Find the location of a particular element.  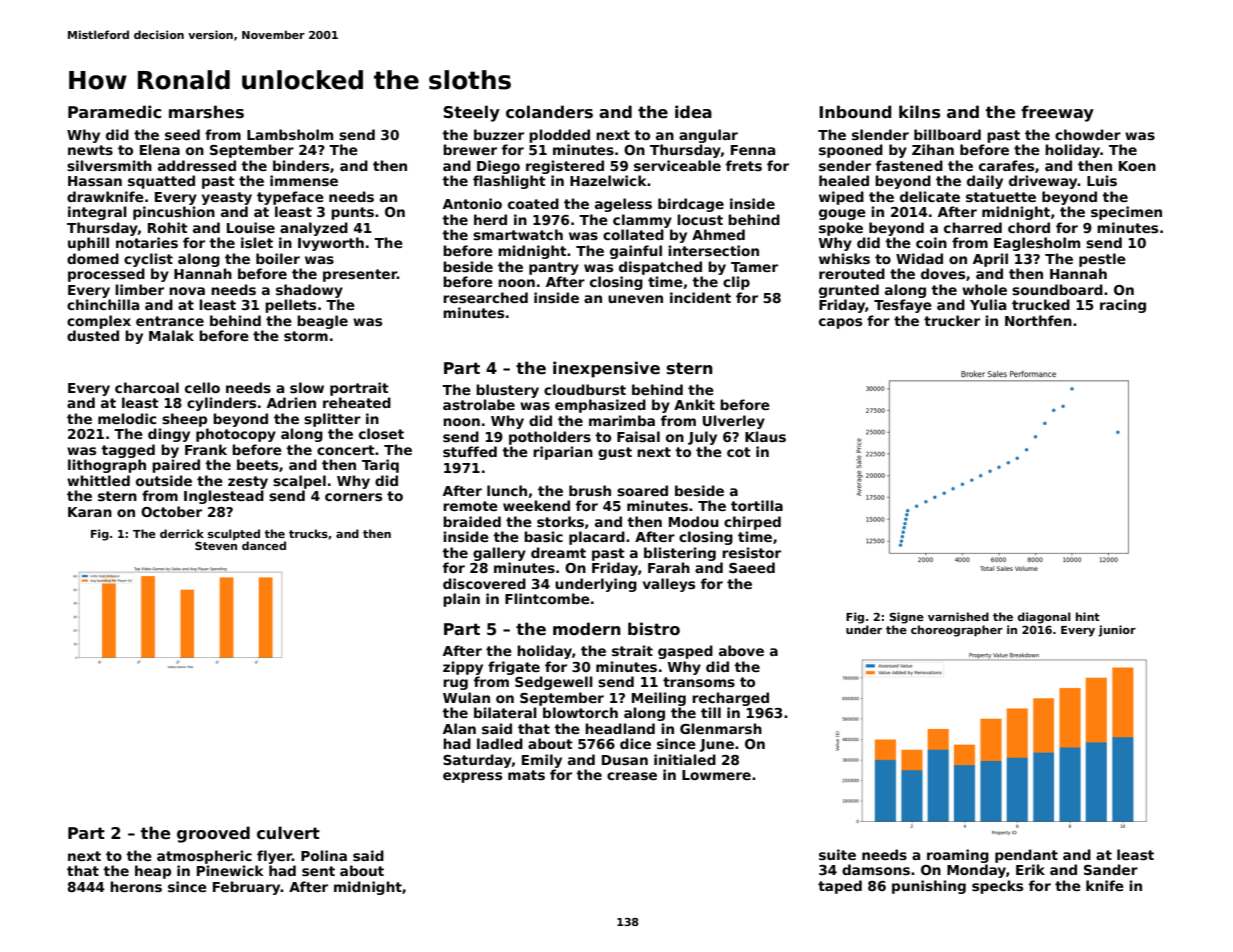

pellets is located at coordinates (290, 306).
